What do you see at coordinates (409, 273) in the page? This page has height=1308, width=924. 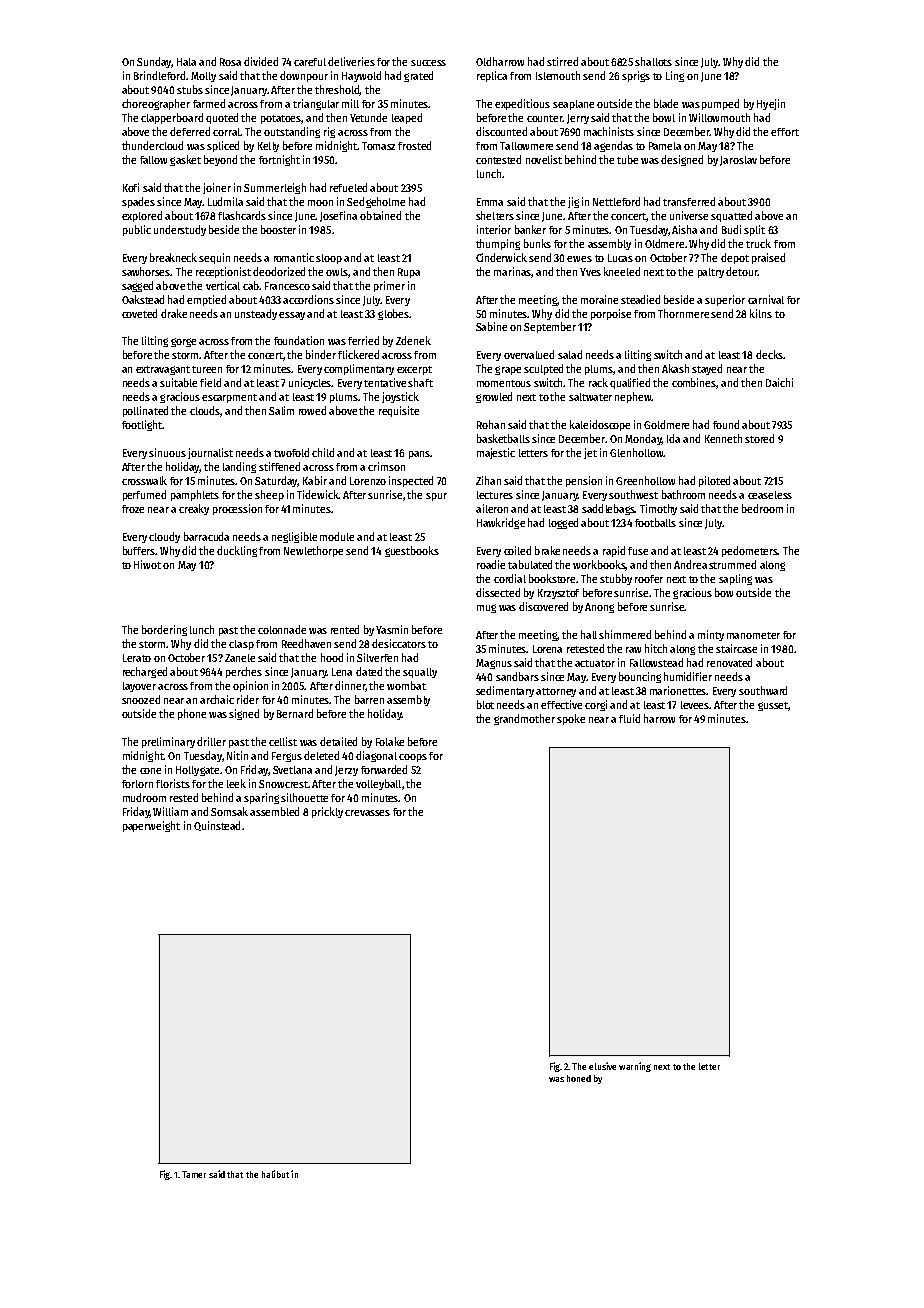 I see `Rupa` at bounding box center [409, 273].
